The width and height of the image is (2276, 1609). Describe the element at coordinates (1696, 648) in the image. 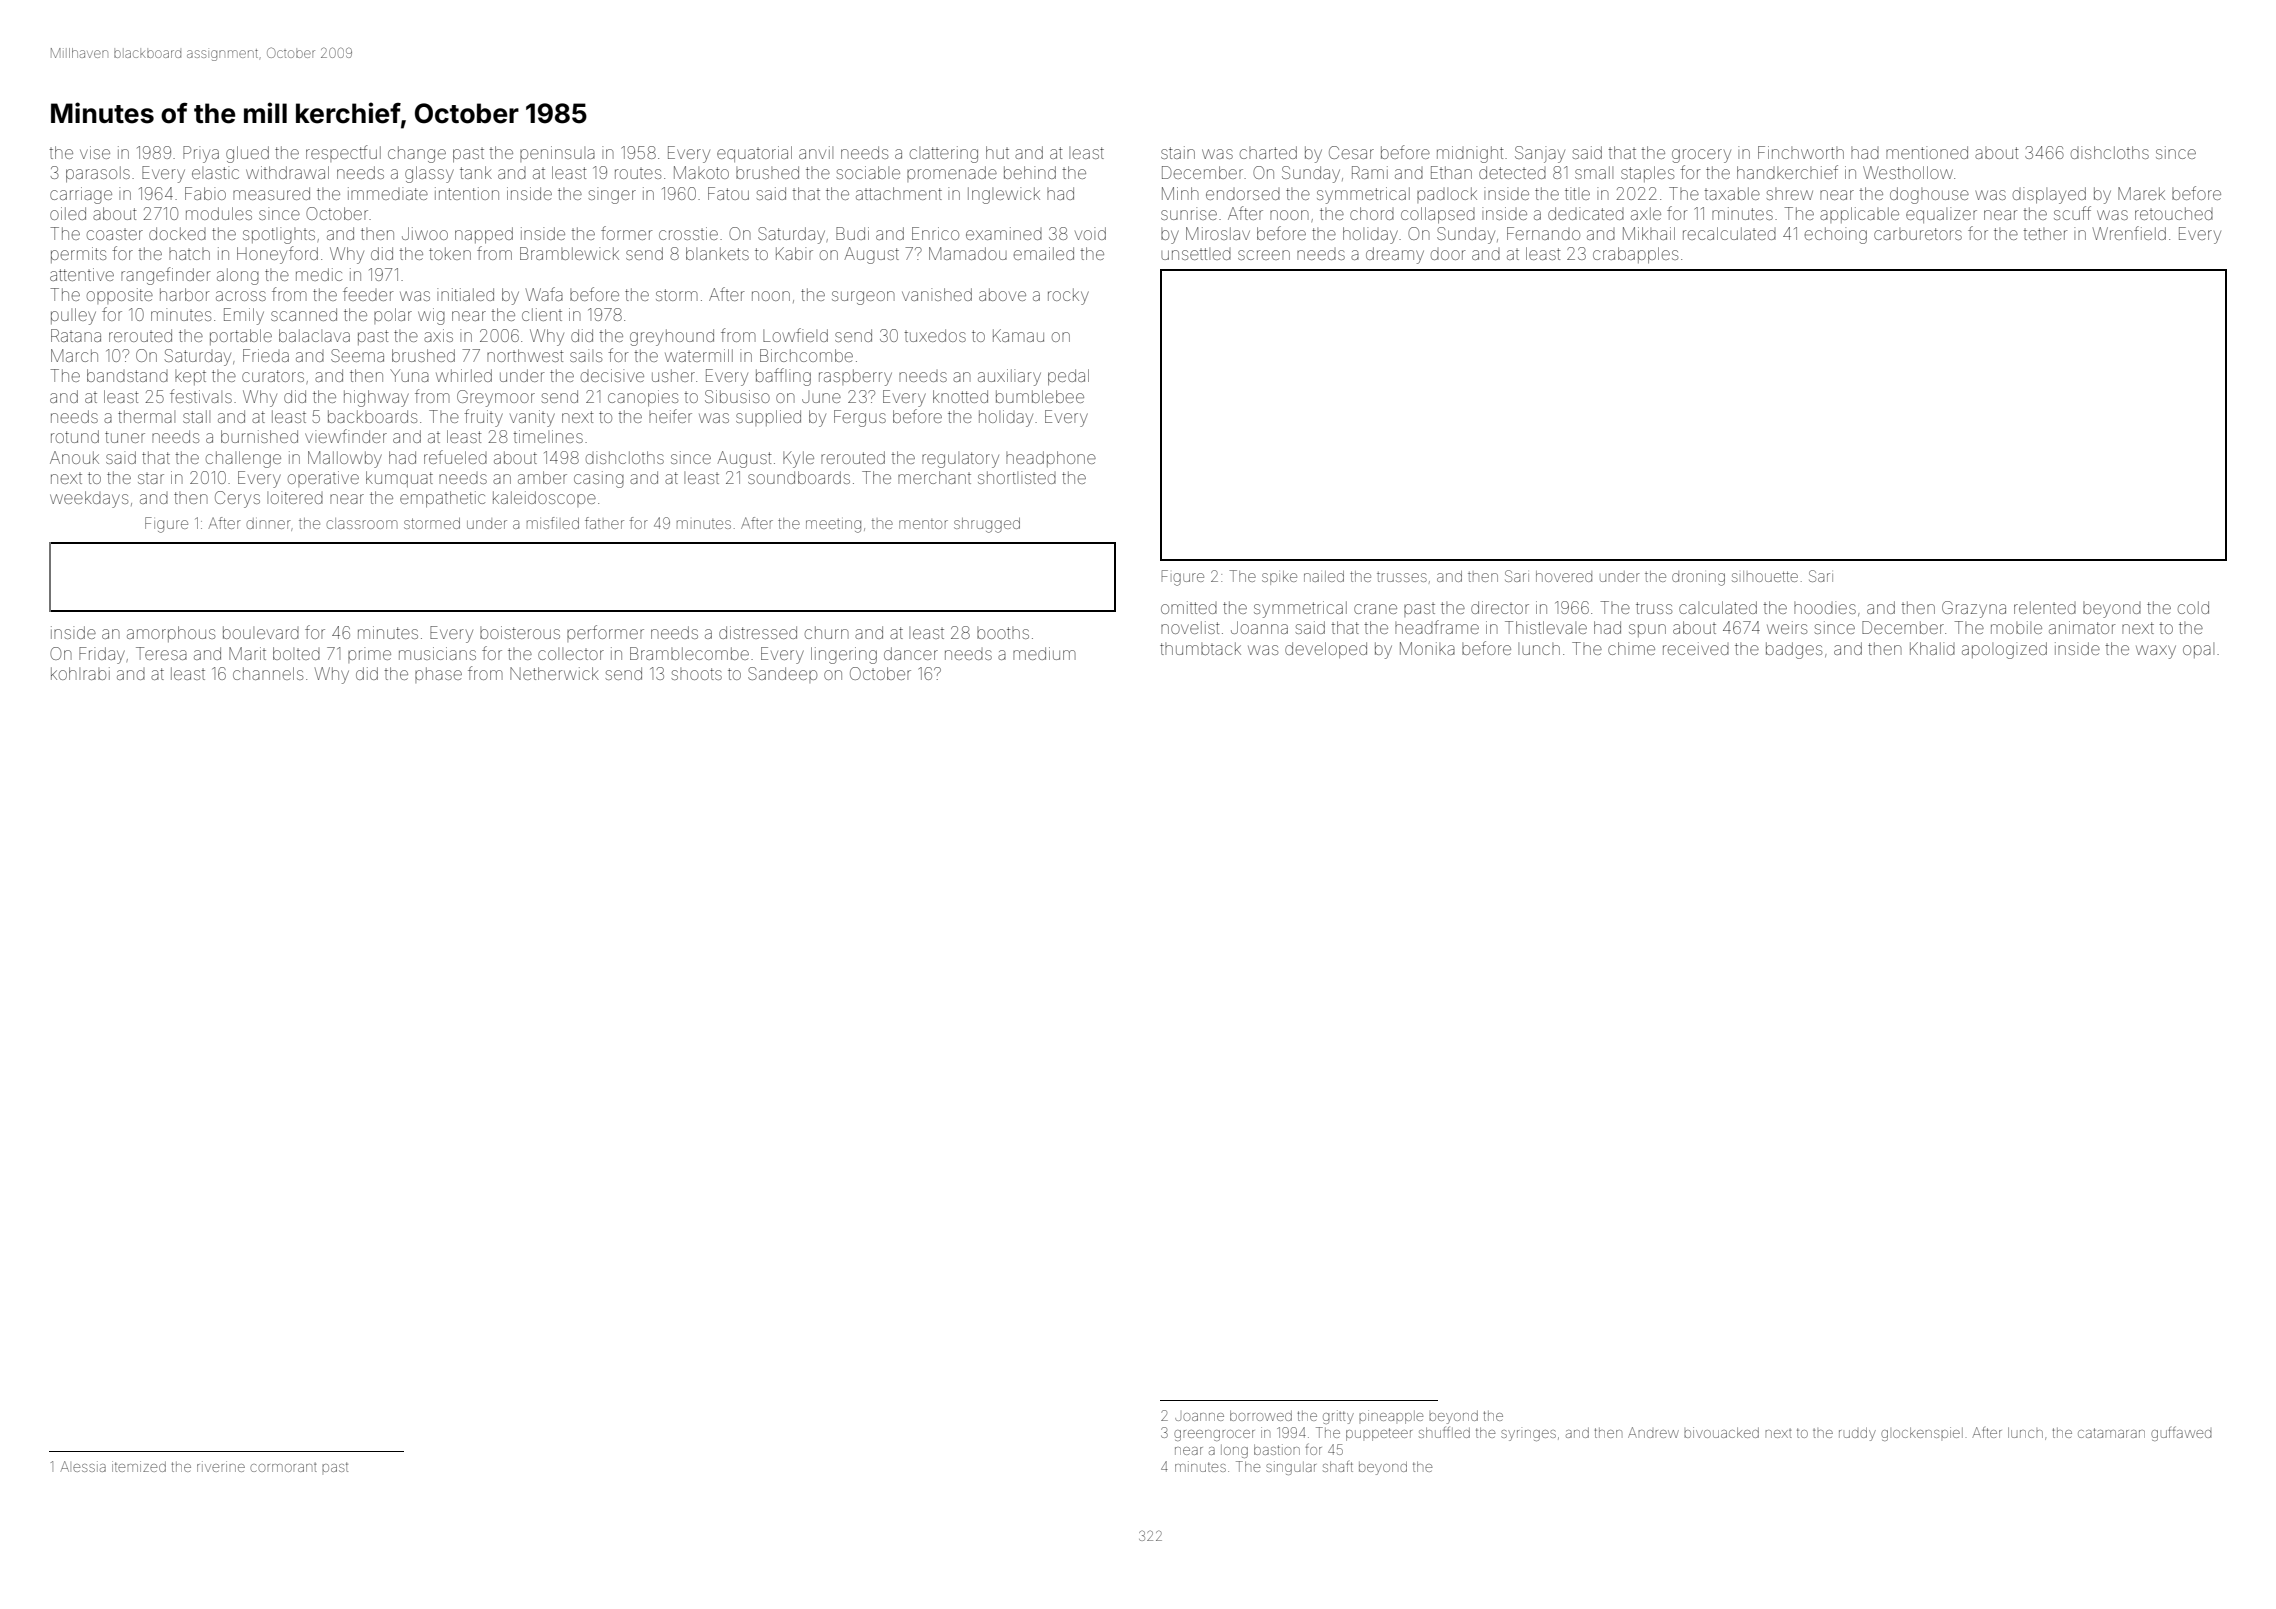

I see `received` at that location.
